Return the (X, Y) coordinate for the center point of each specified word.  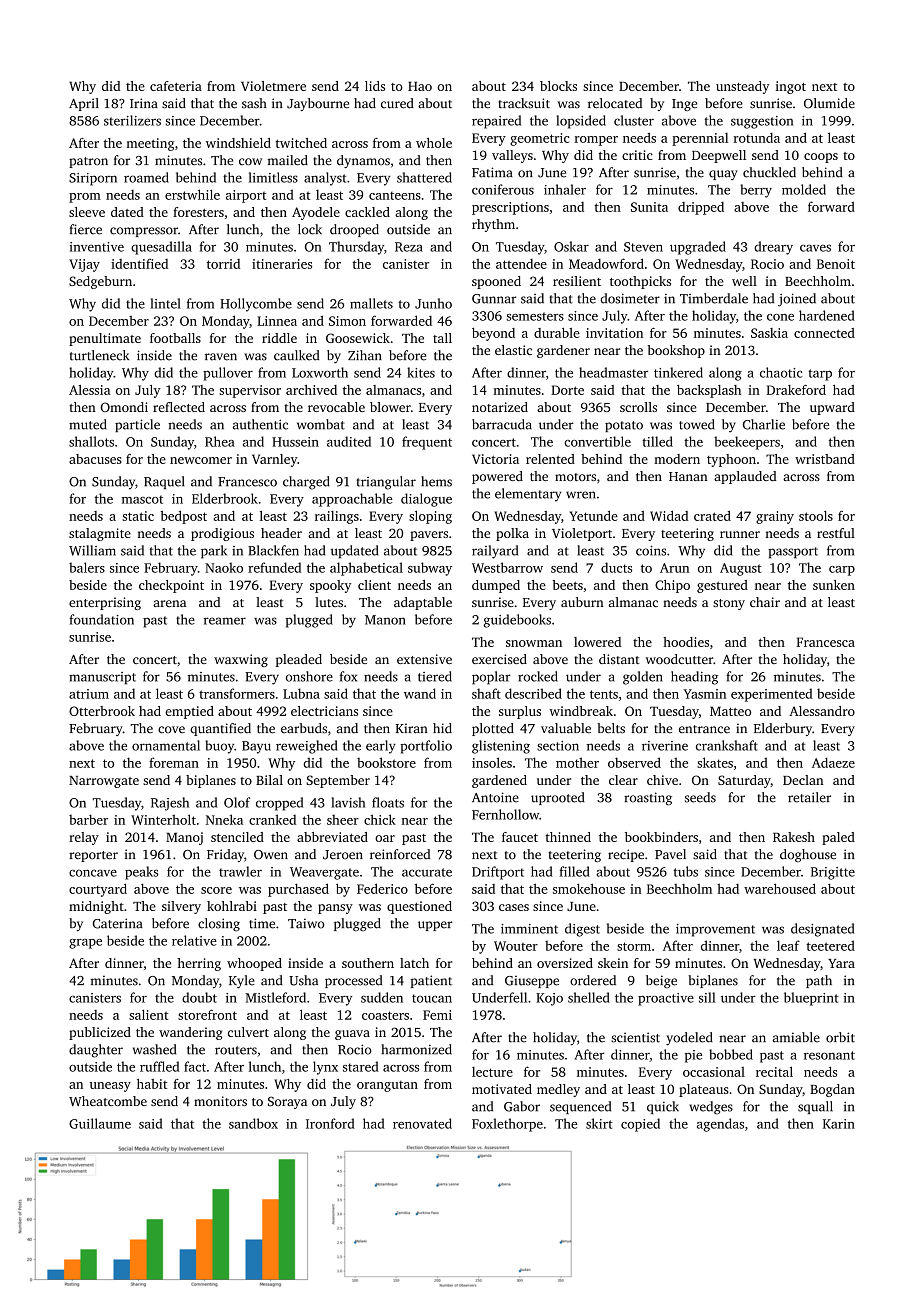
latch (414, 963)
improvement (715, 930)
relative (194, 940)
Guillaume (100, 1123)
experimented (772, 695)
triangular (386, 483)
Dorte (567, 390)
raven (221, 357)
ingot (791, 87)
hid (442, 728)
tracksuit (524, 103)
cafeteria (176, 86)
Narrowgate (104, 782)
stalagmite (100, 534)
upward (832, 408)
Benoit (836, 264)
